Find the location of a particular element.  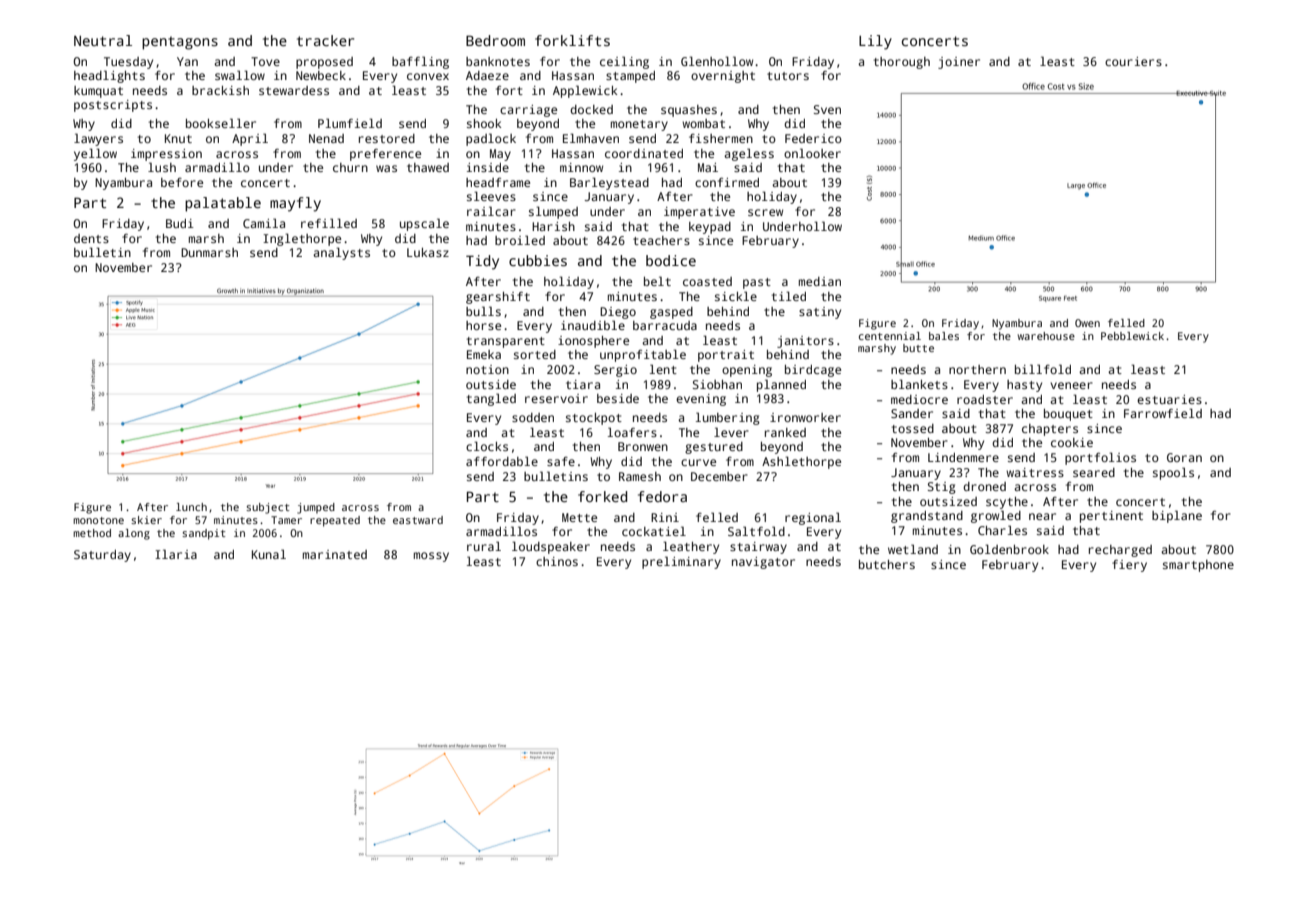

Elmhaven is located at coordinates (591, 138).
